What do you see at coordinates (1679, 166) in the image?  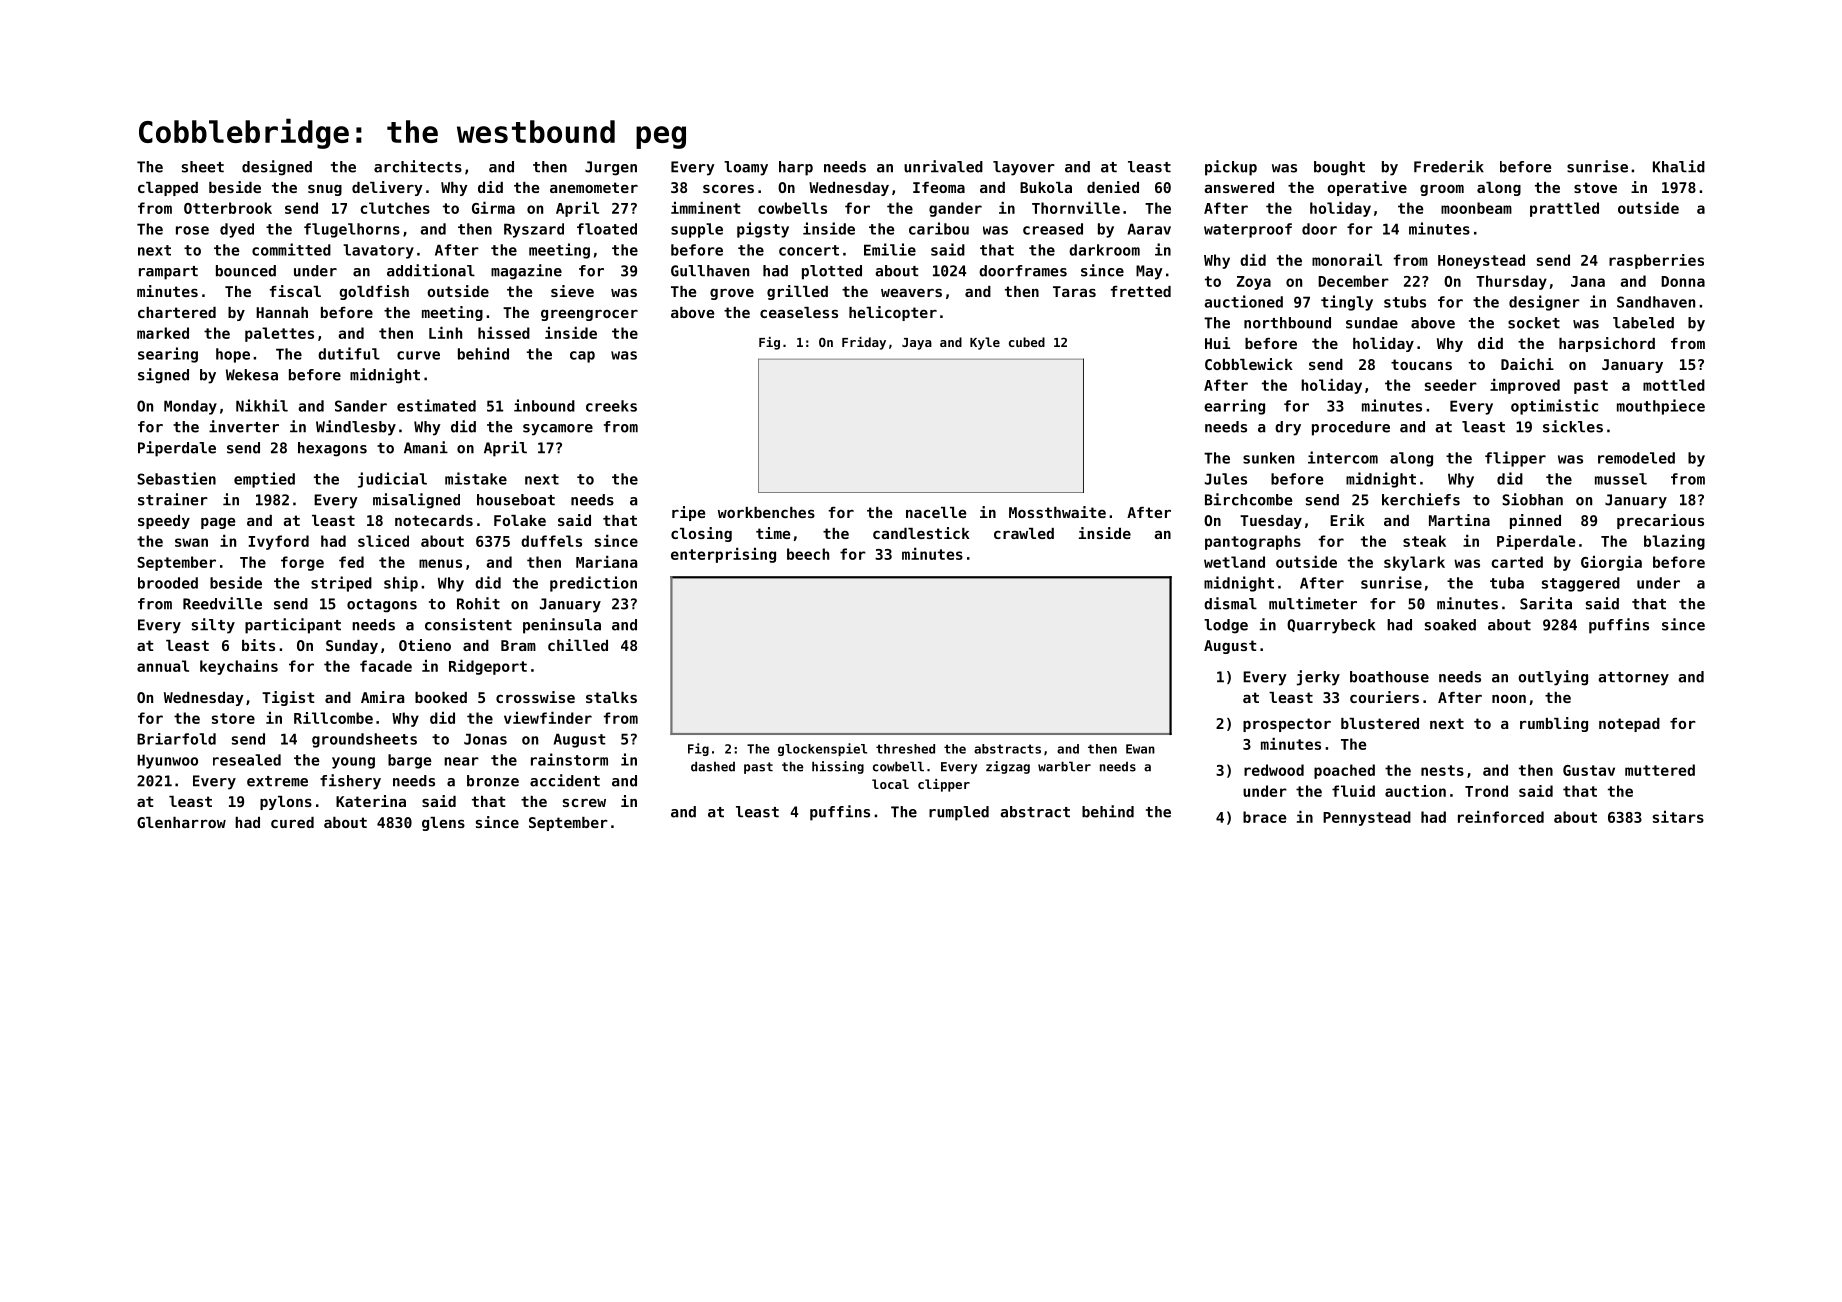 I see `Khalid` at bounding box center [1679, 166].
